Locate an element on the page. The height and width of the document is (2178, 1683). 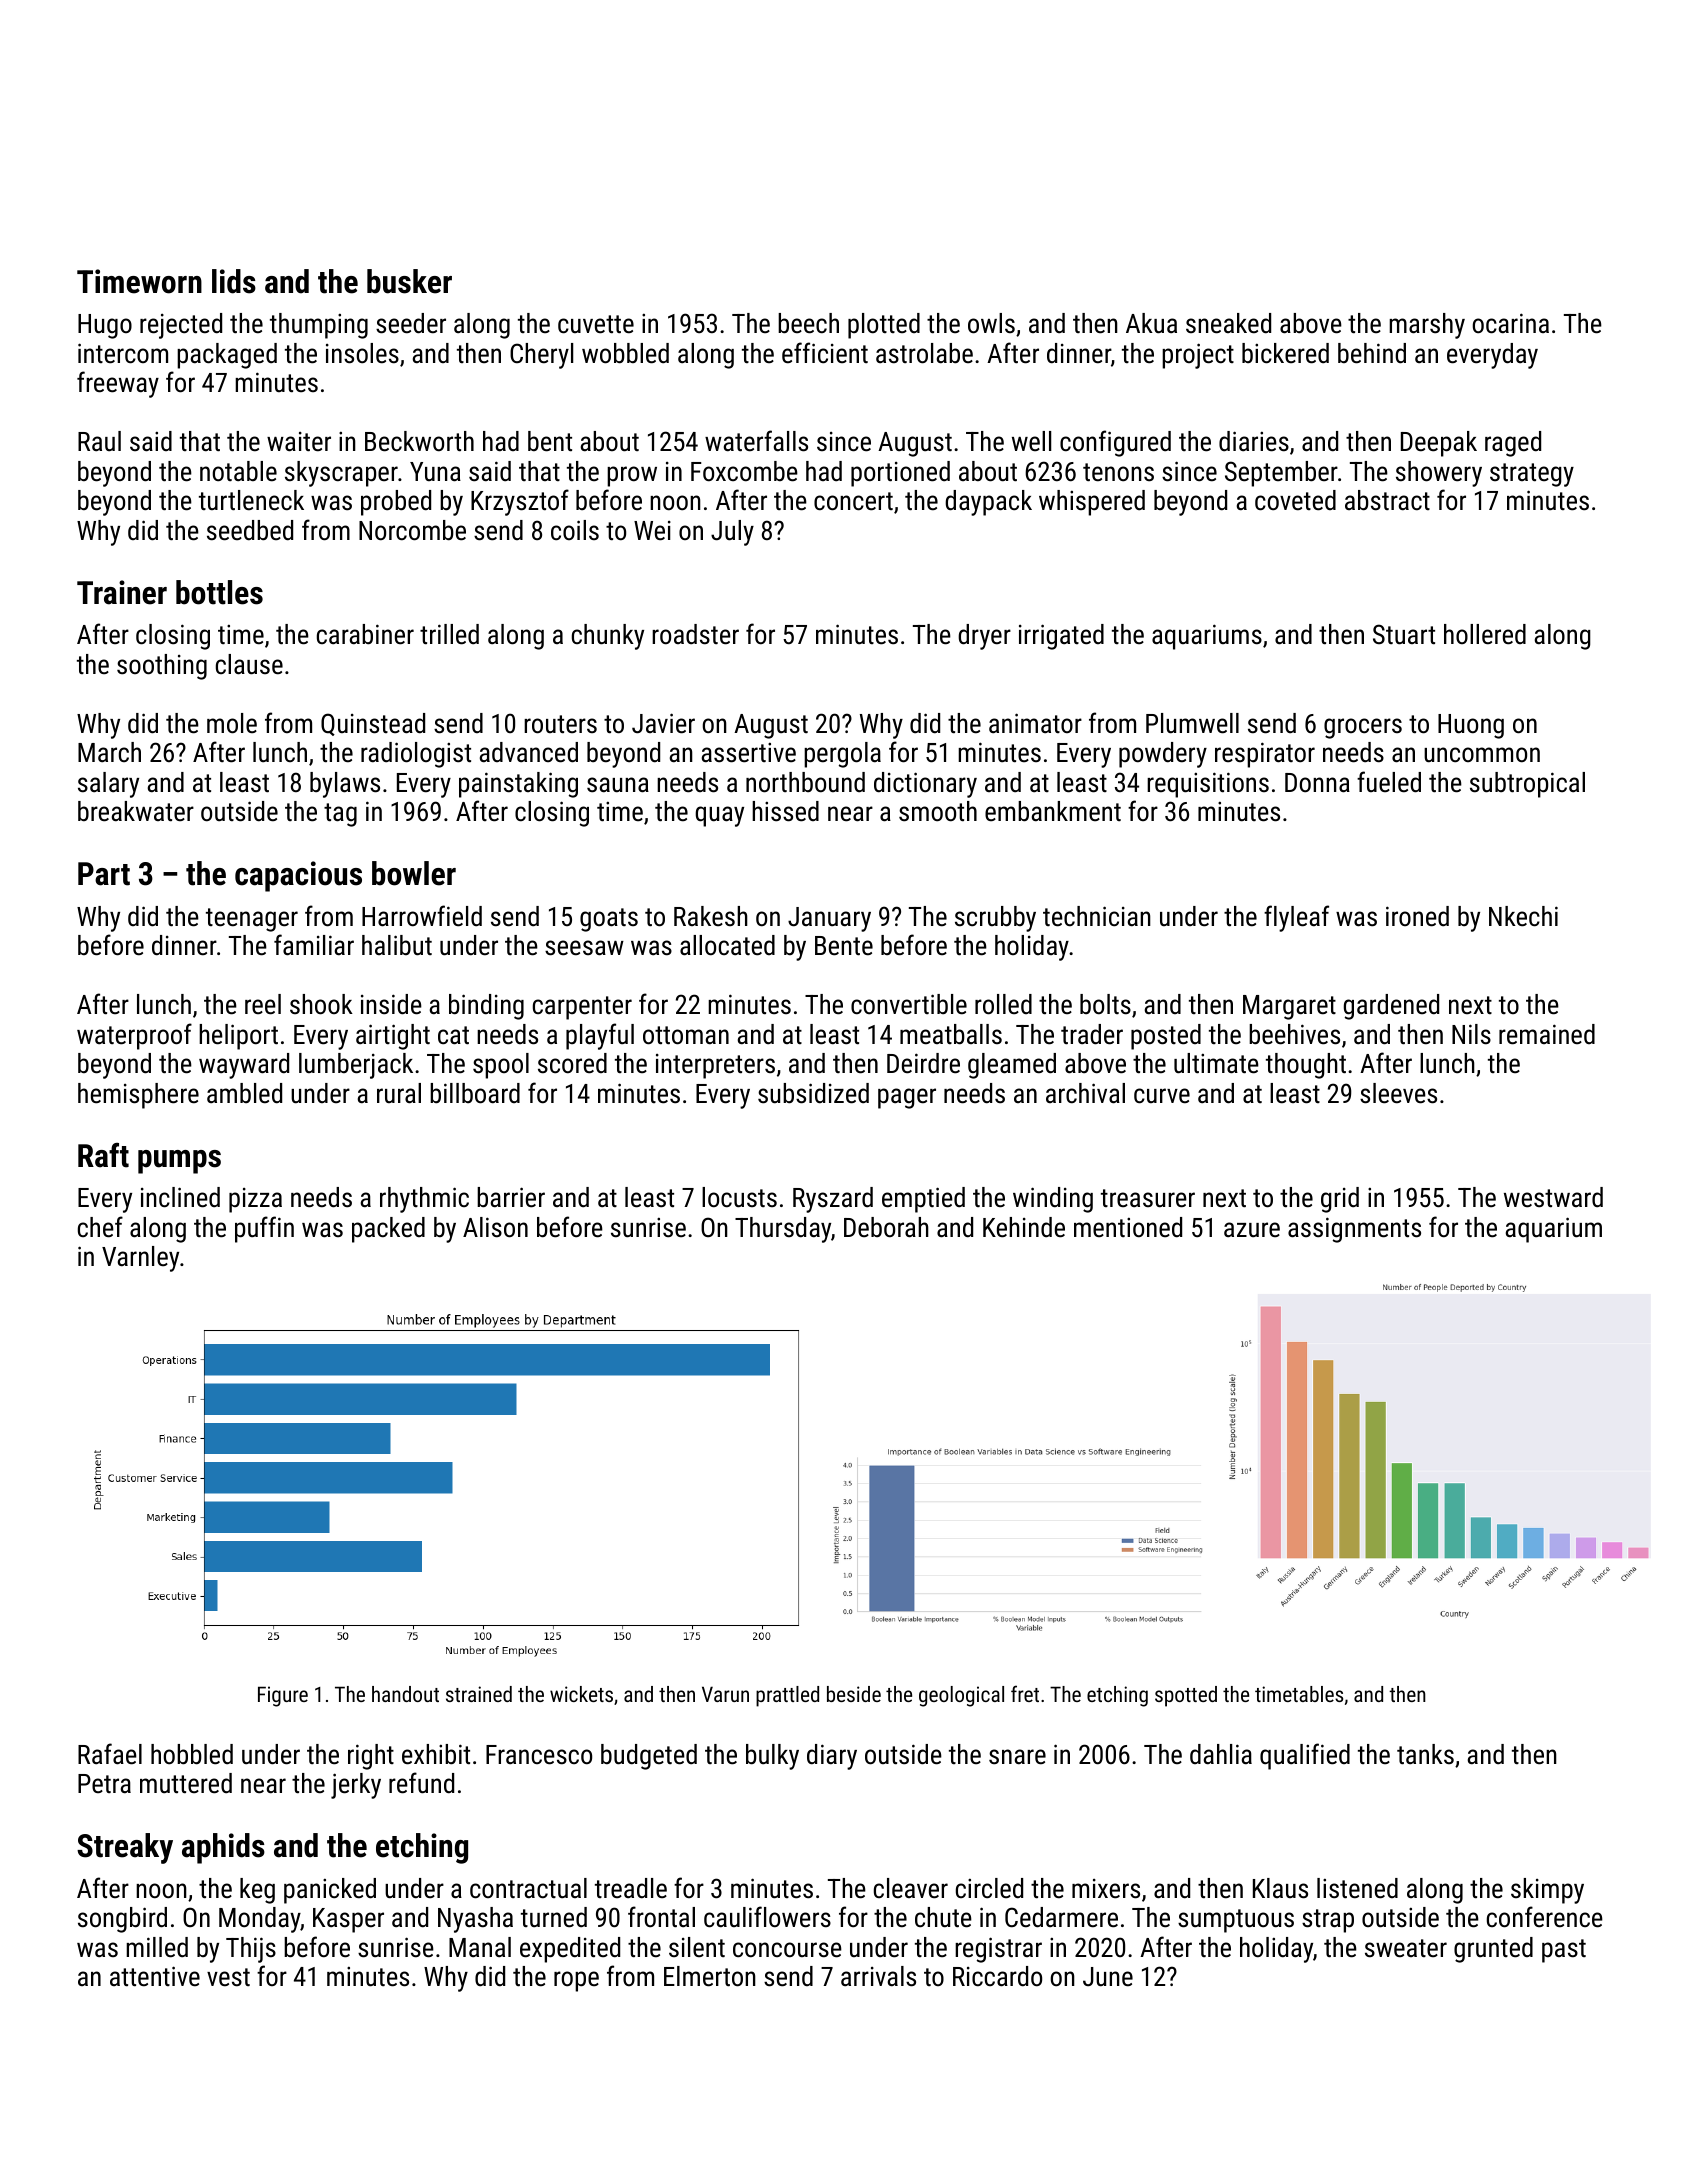
inside is located at coordinates (391, 1004).
